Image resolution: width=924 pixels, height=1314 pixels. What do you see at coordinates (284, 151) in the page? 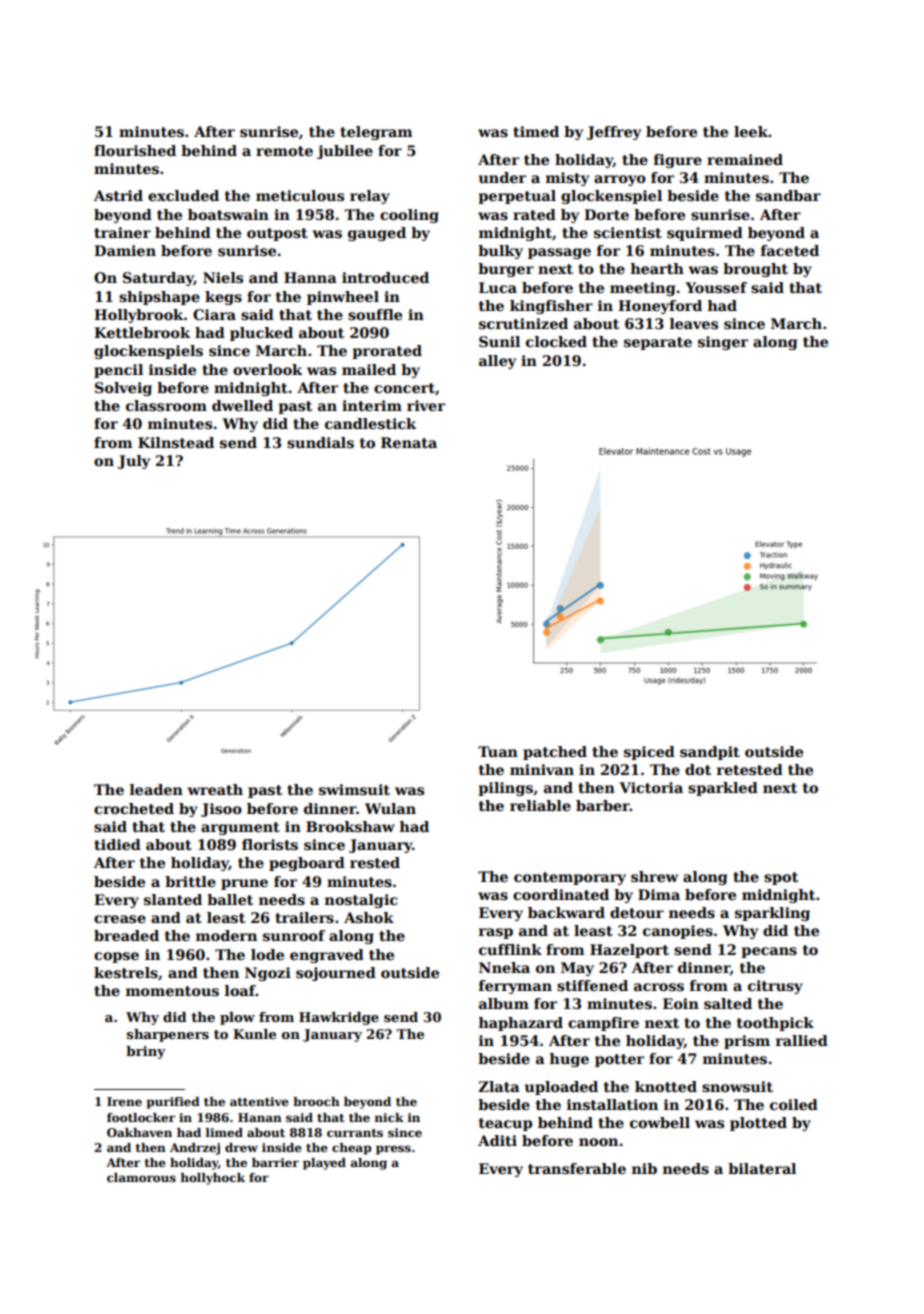
I see `remote` at bounding box center [284, 151].
